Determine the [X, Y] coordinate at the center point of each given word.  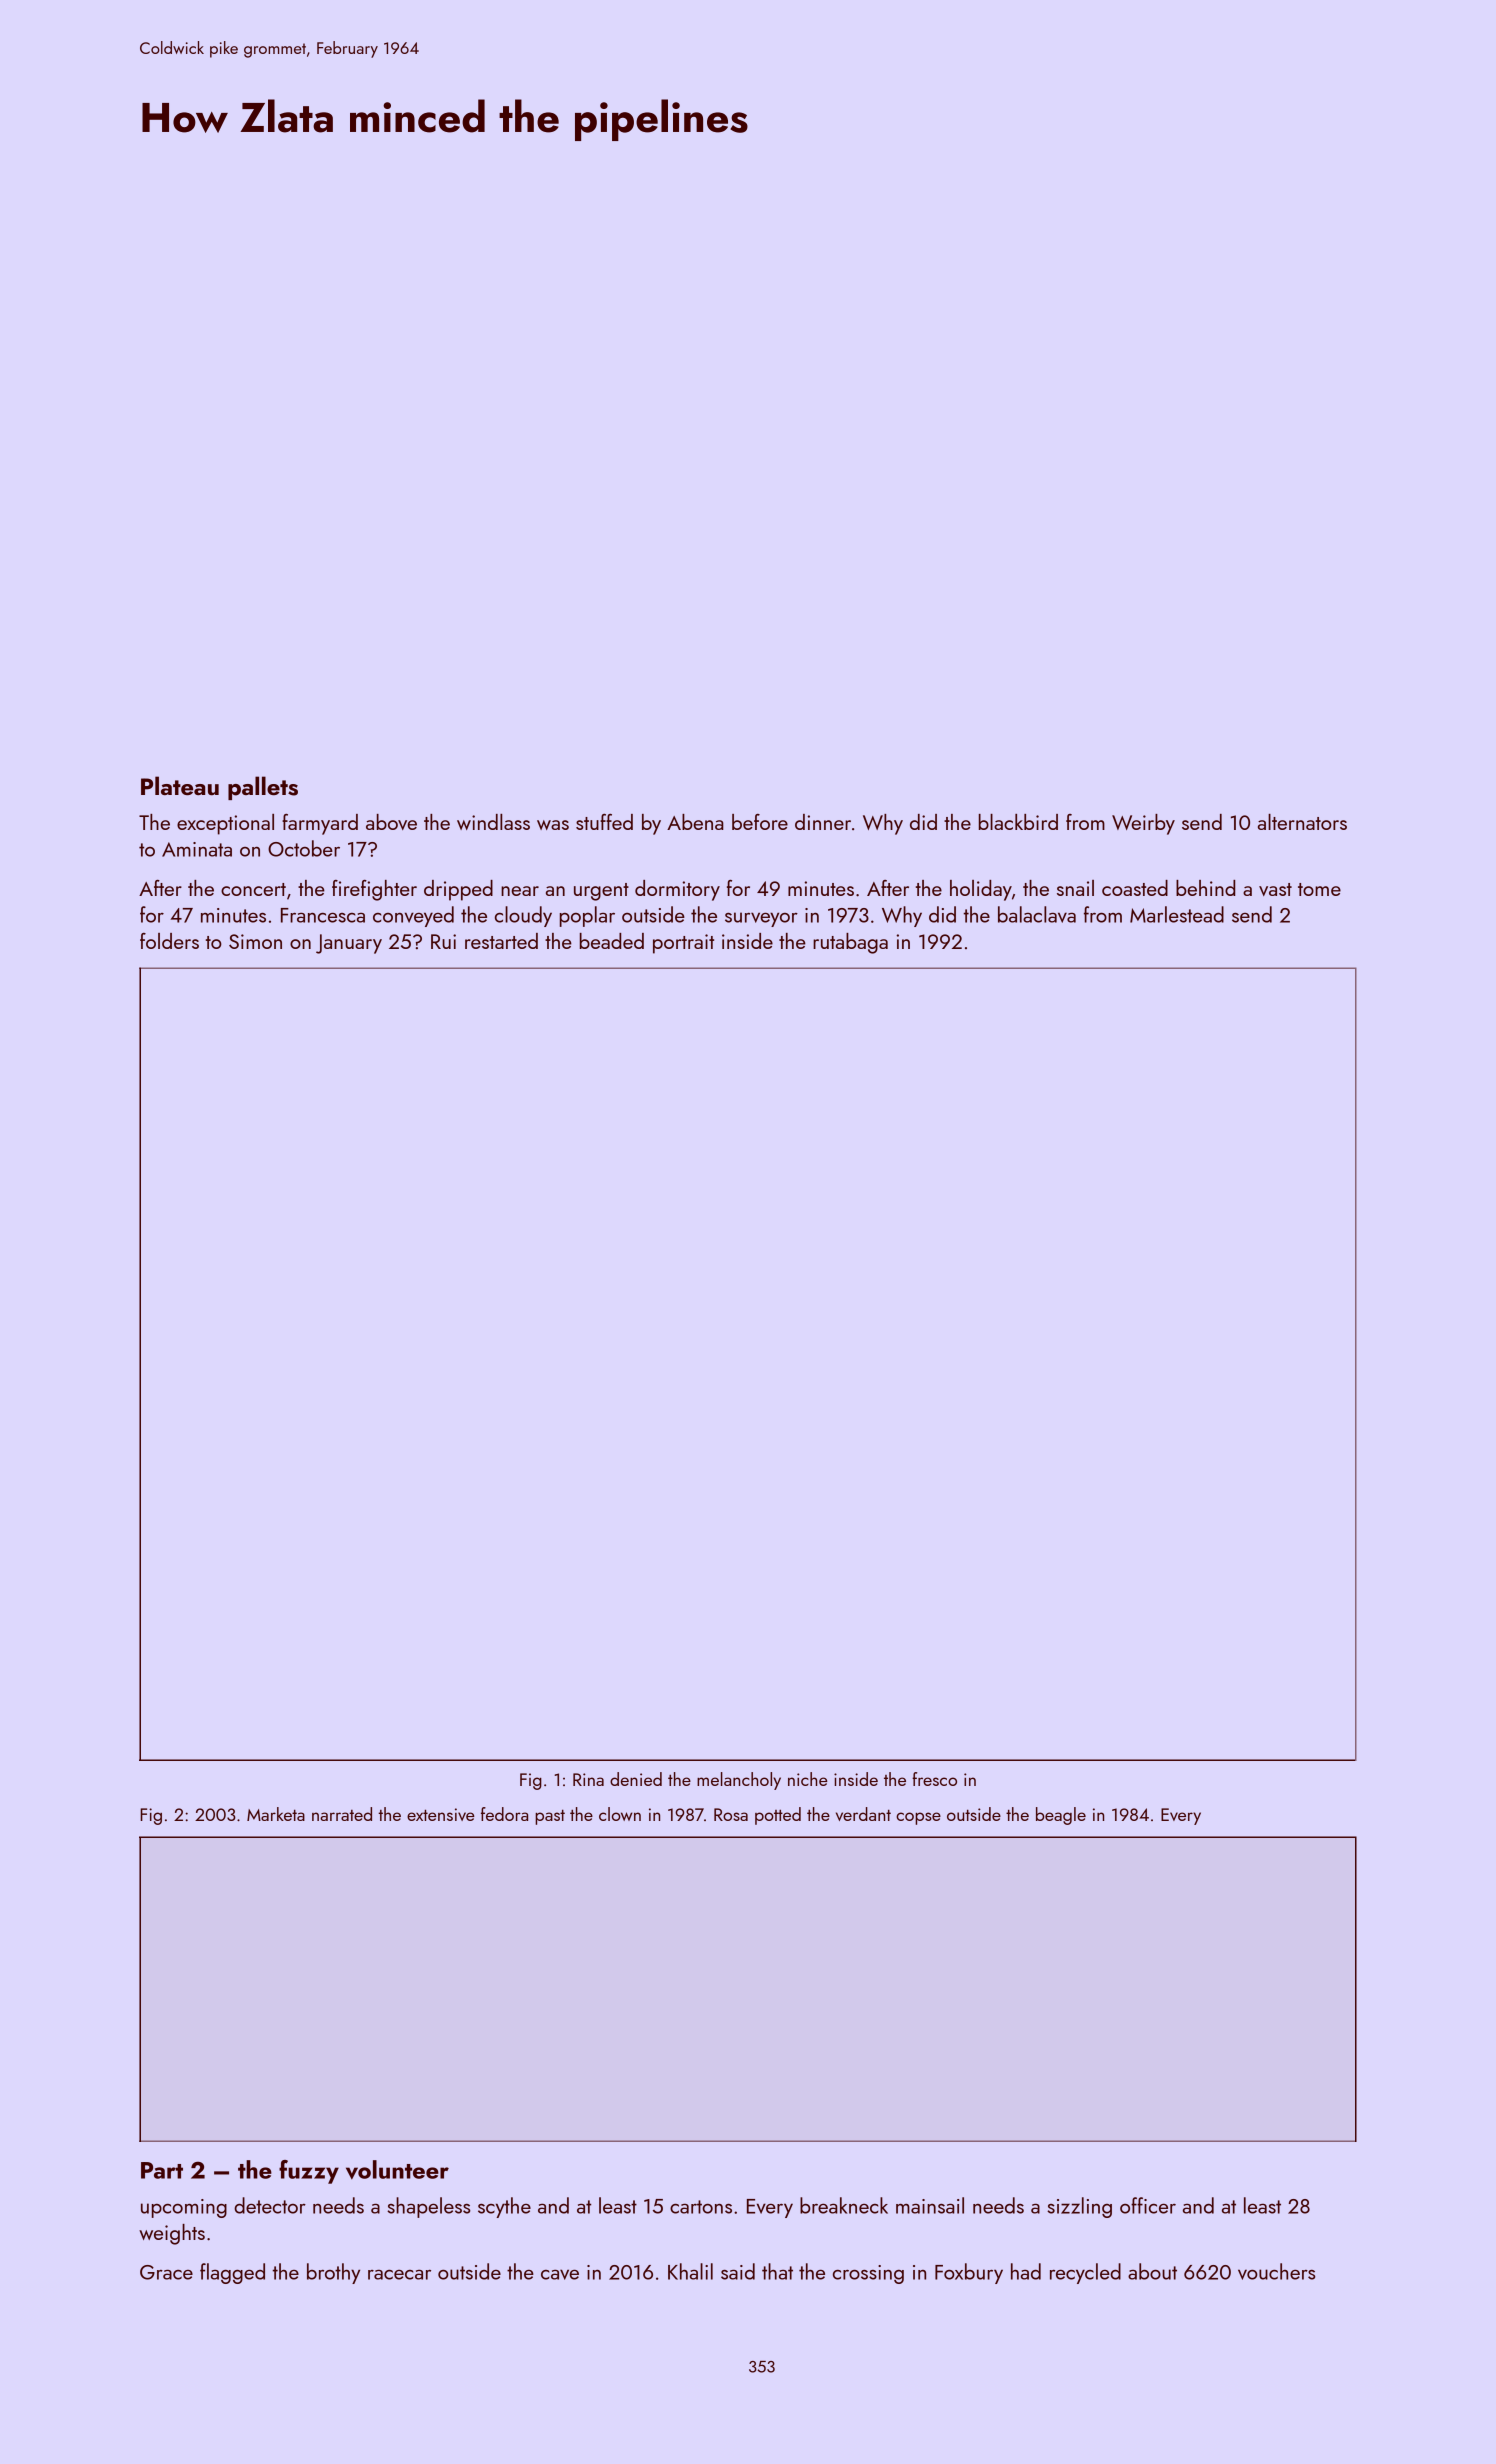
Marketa [276, 1814]
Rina [588, 1779]
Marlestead [1177, 914]
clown [620, 1814]
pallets [263, 788]
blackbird [1018, 822]
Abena [695, 822]
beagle [1061, 1816]
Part [162, 2170]
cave [560, 2274]
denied [636, 1779]
